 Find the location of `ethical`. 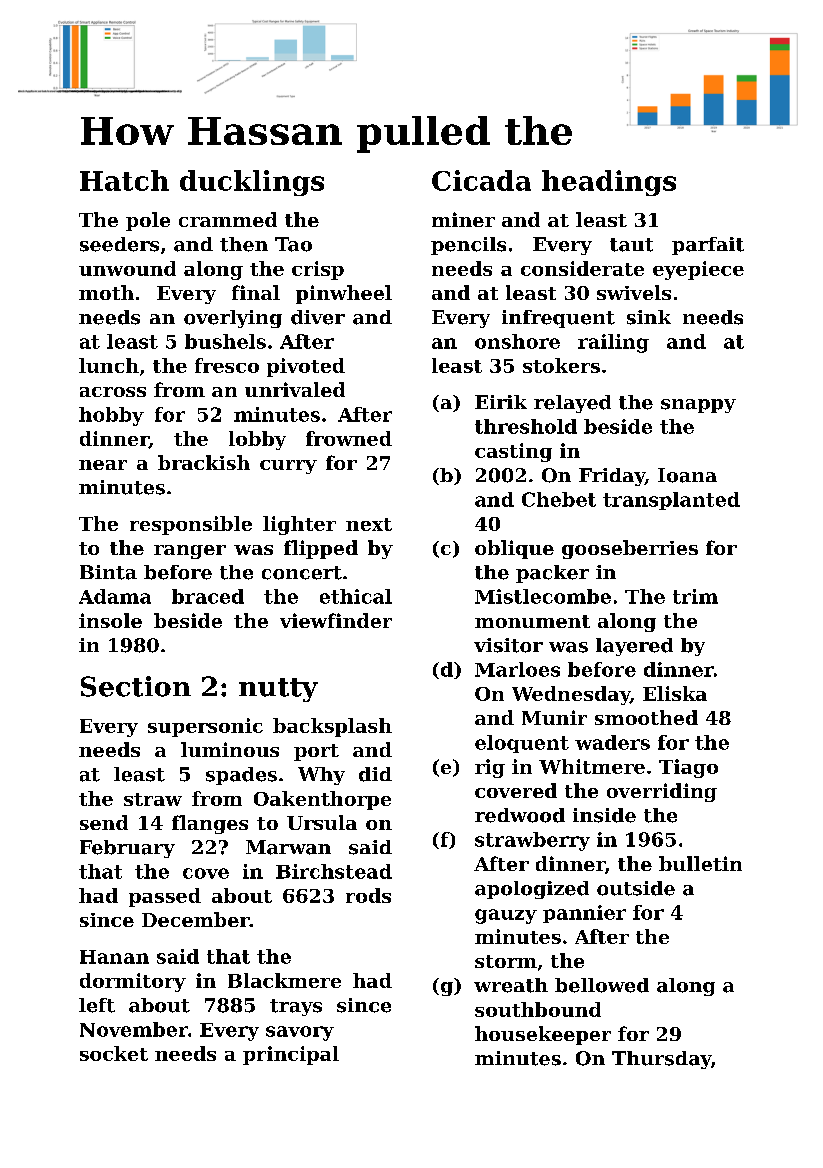

ethical is located at coordinates (356, 596).
